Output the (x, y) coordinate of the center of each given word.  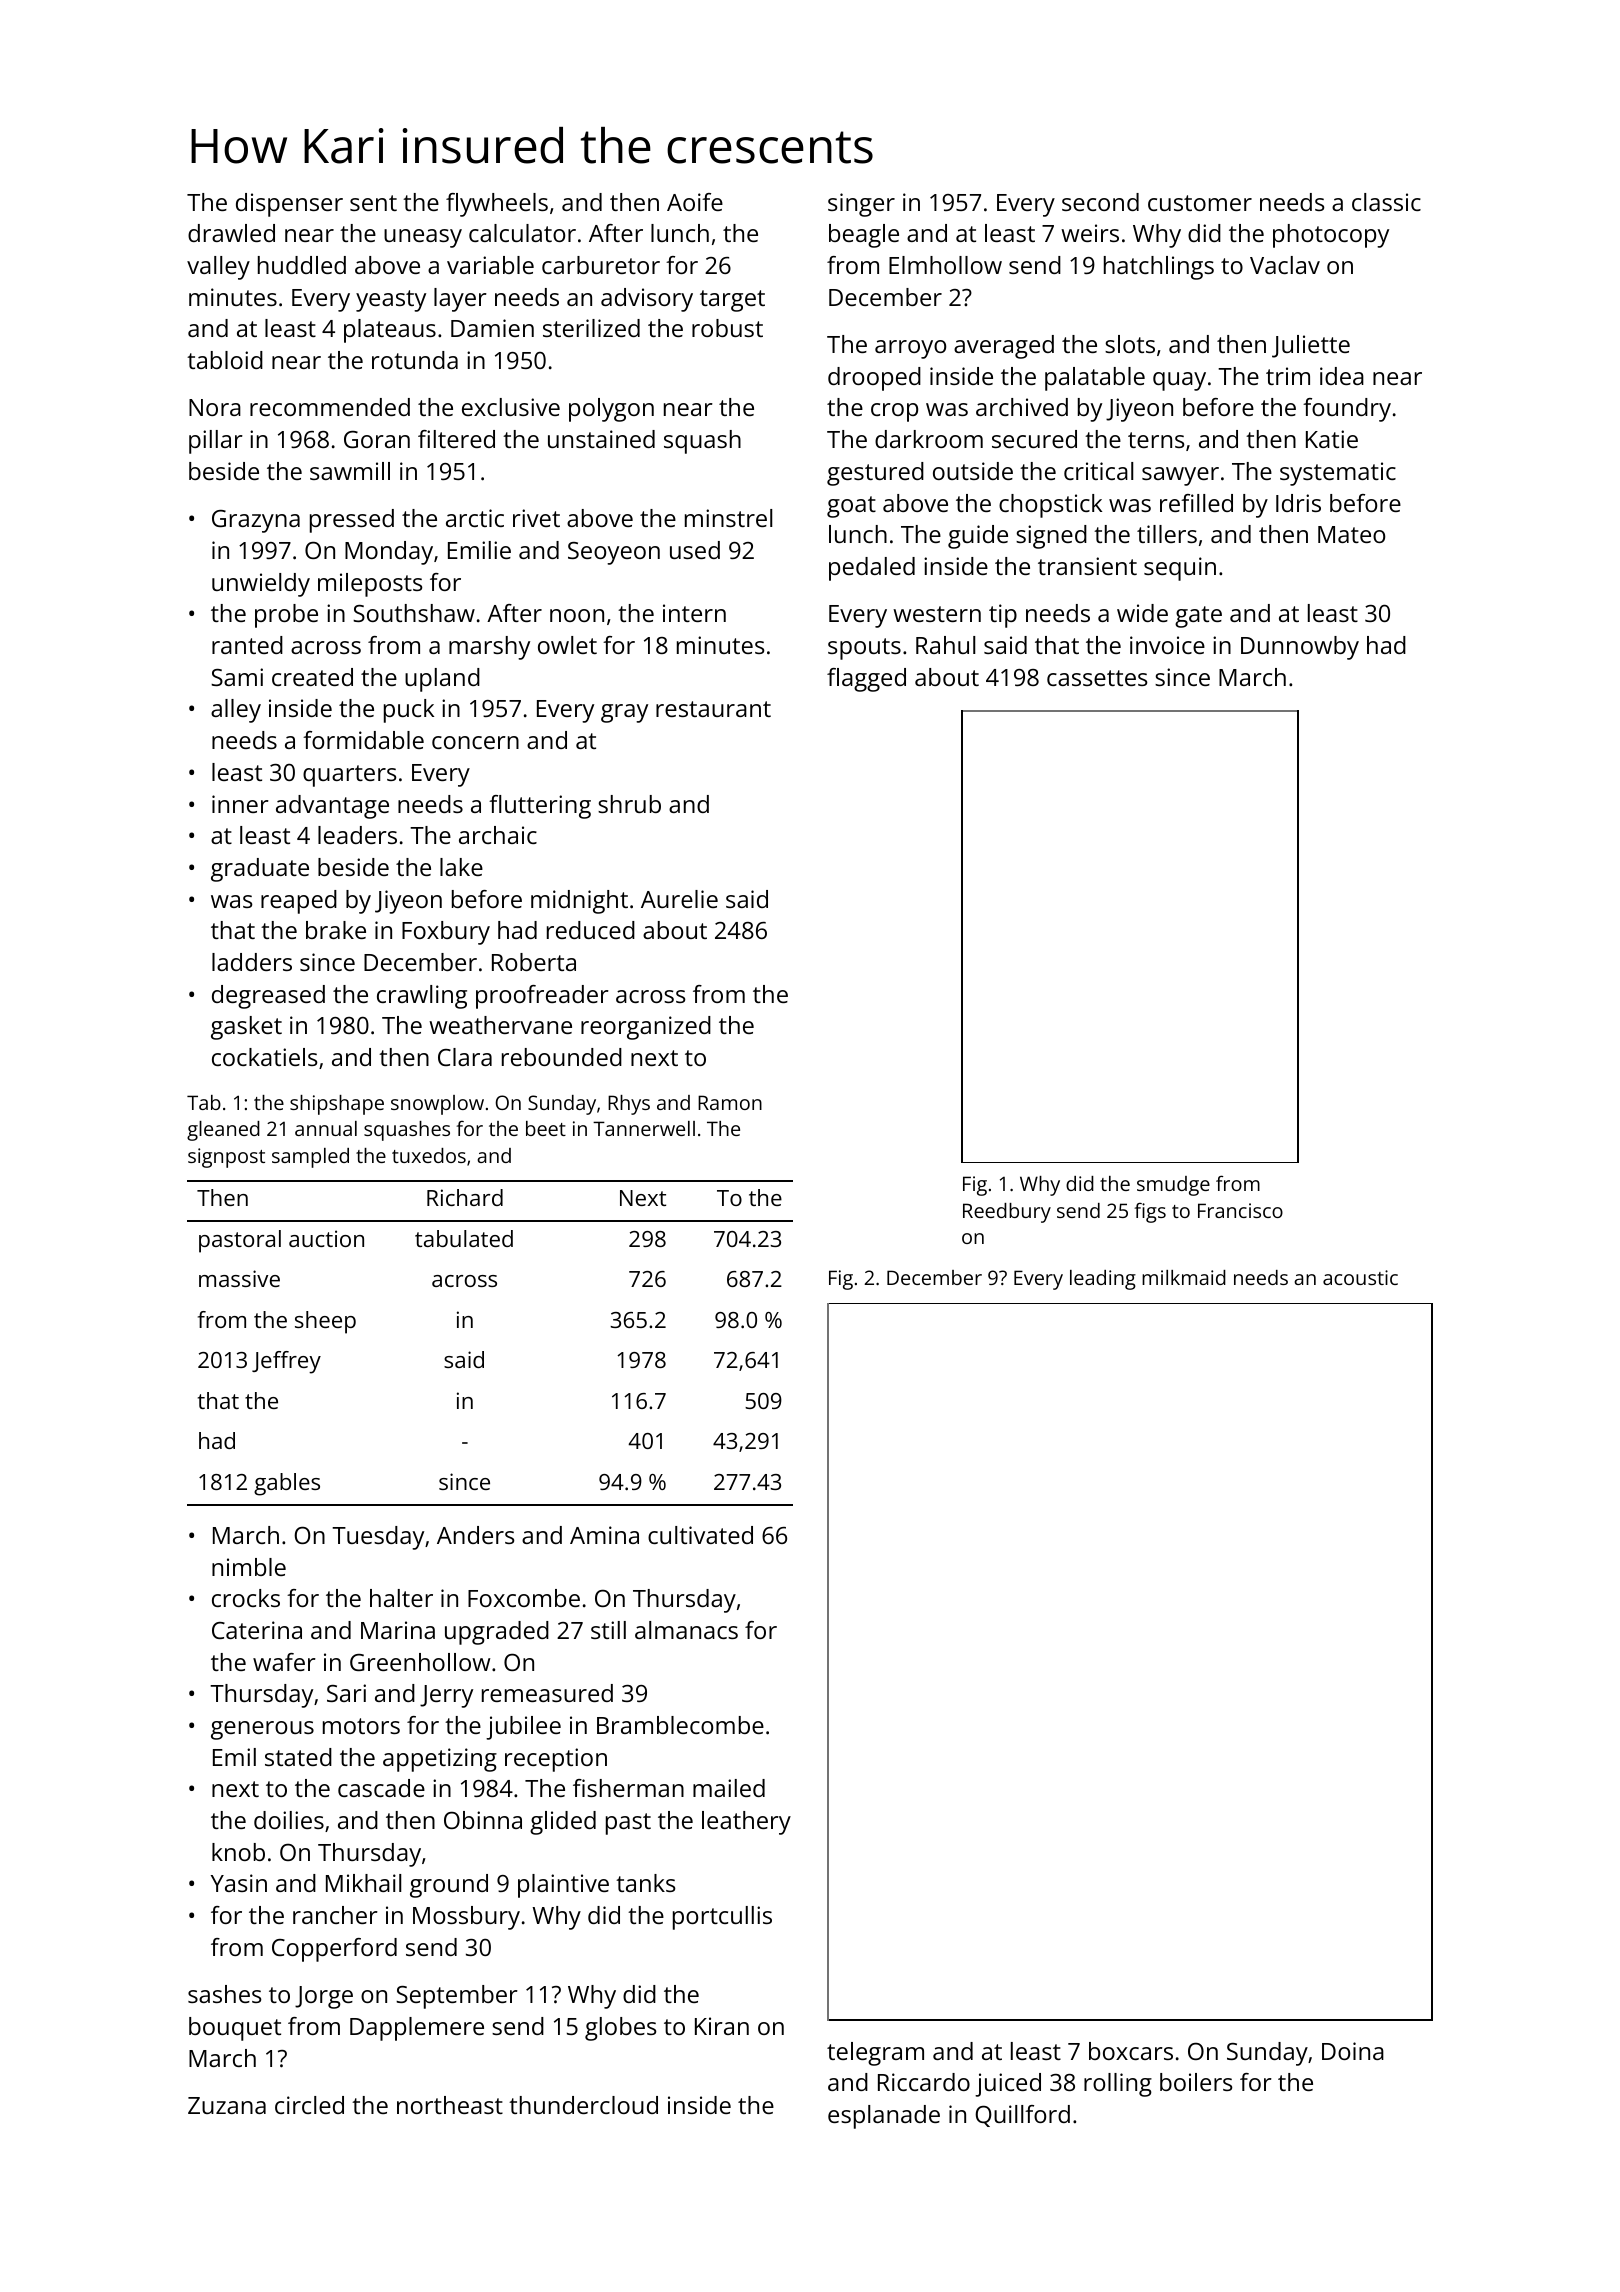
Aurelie (679, 899)
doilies (289, 1820)
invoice (1167, 645)
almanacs (686, 1630)
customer (1200, 203)
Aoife (695, 202)
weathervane (500, 1025)
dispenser (289, 205)
